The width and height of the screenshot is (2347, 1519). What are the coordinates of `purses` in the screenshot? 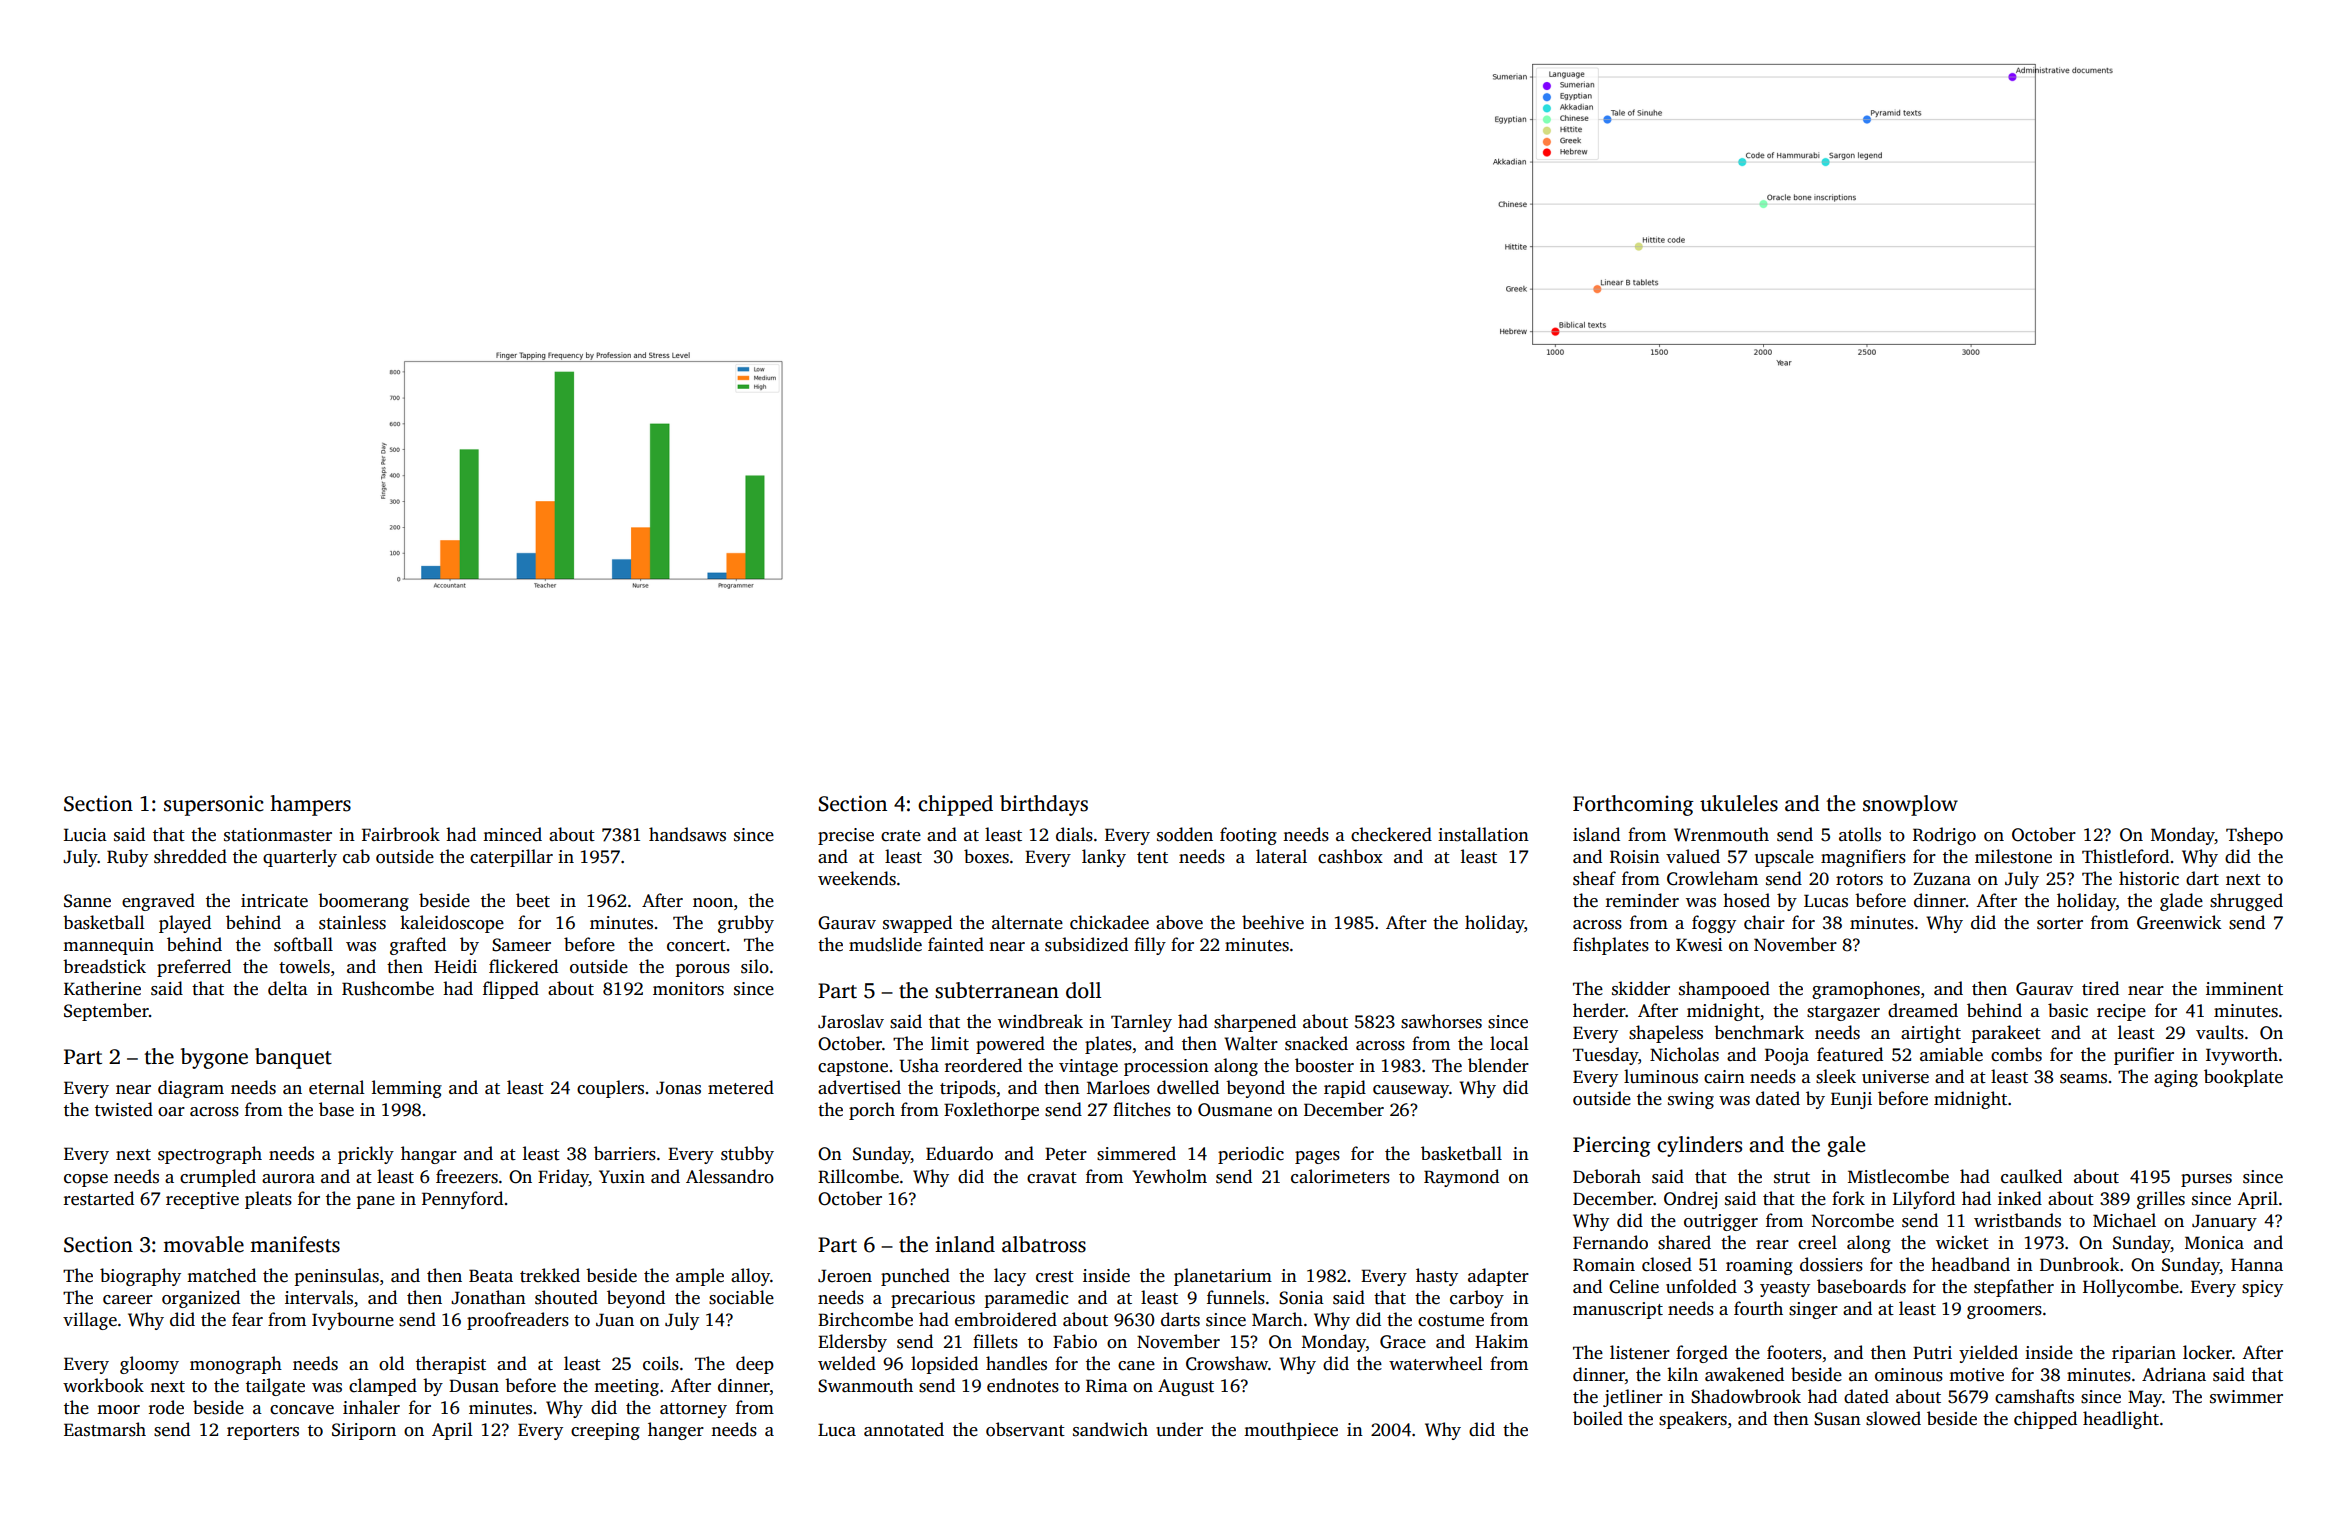 It's located at (2206, 1180).
